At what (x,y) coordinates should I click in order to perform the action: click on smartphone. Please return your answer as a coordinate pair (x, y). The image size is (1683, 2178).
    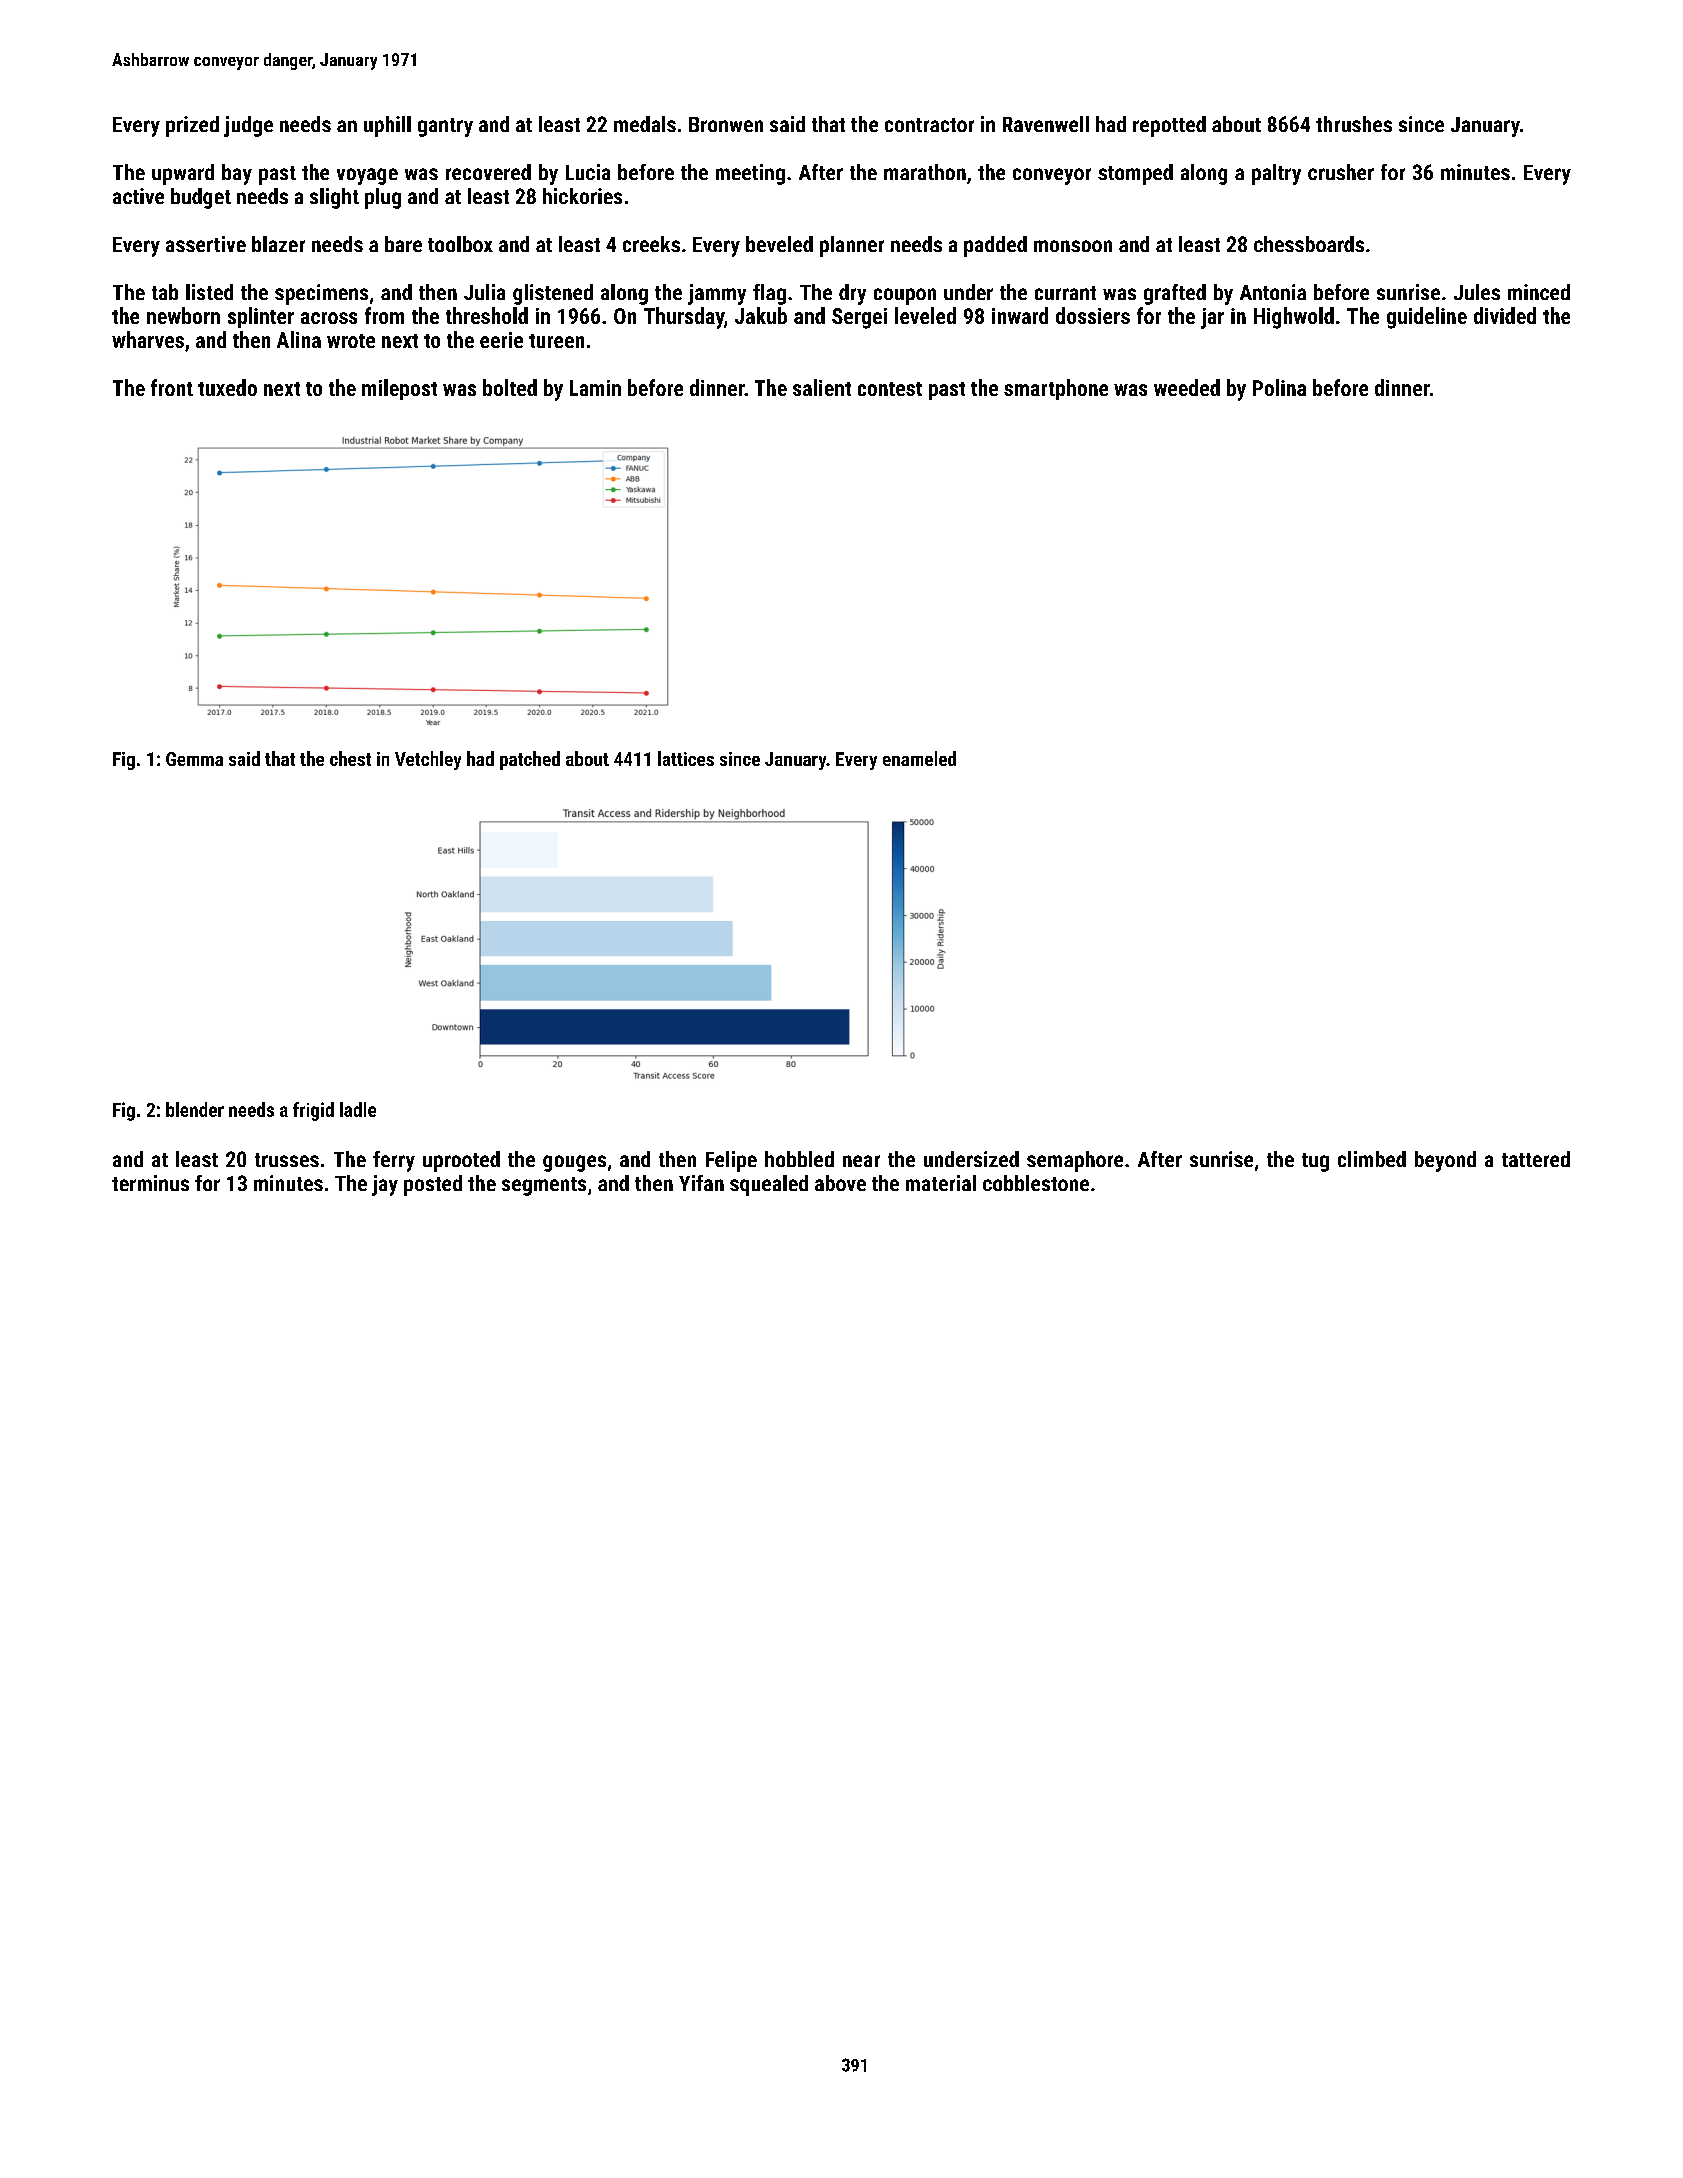
    Looking at the image, I should click on (1056, 389).
